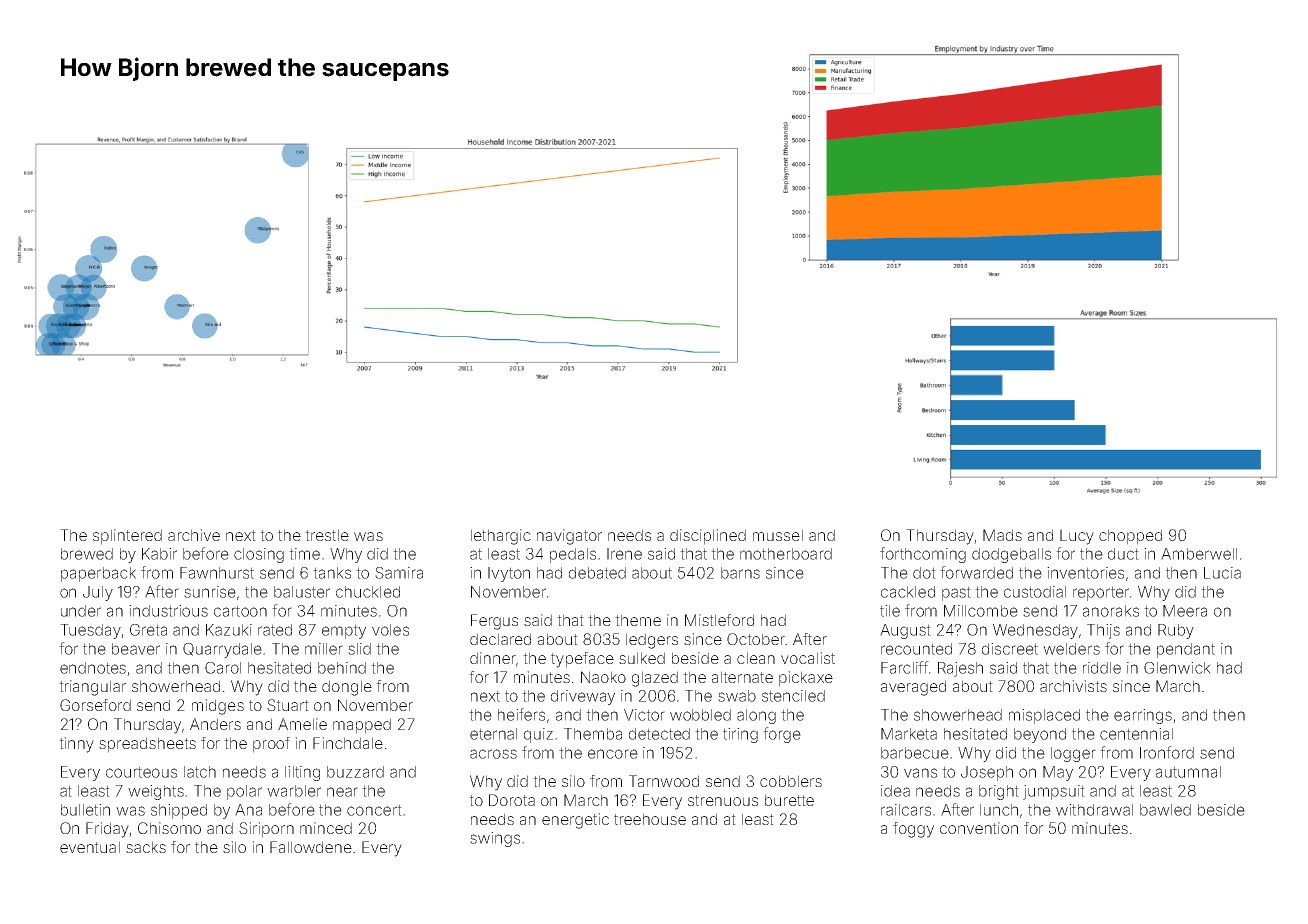 The height and width of the image is (924, 1308). I want to click on quiz, so click(538, 735).
